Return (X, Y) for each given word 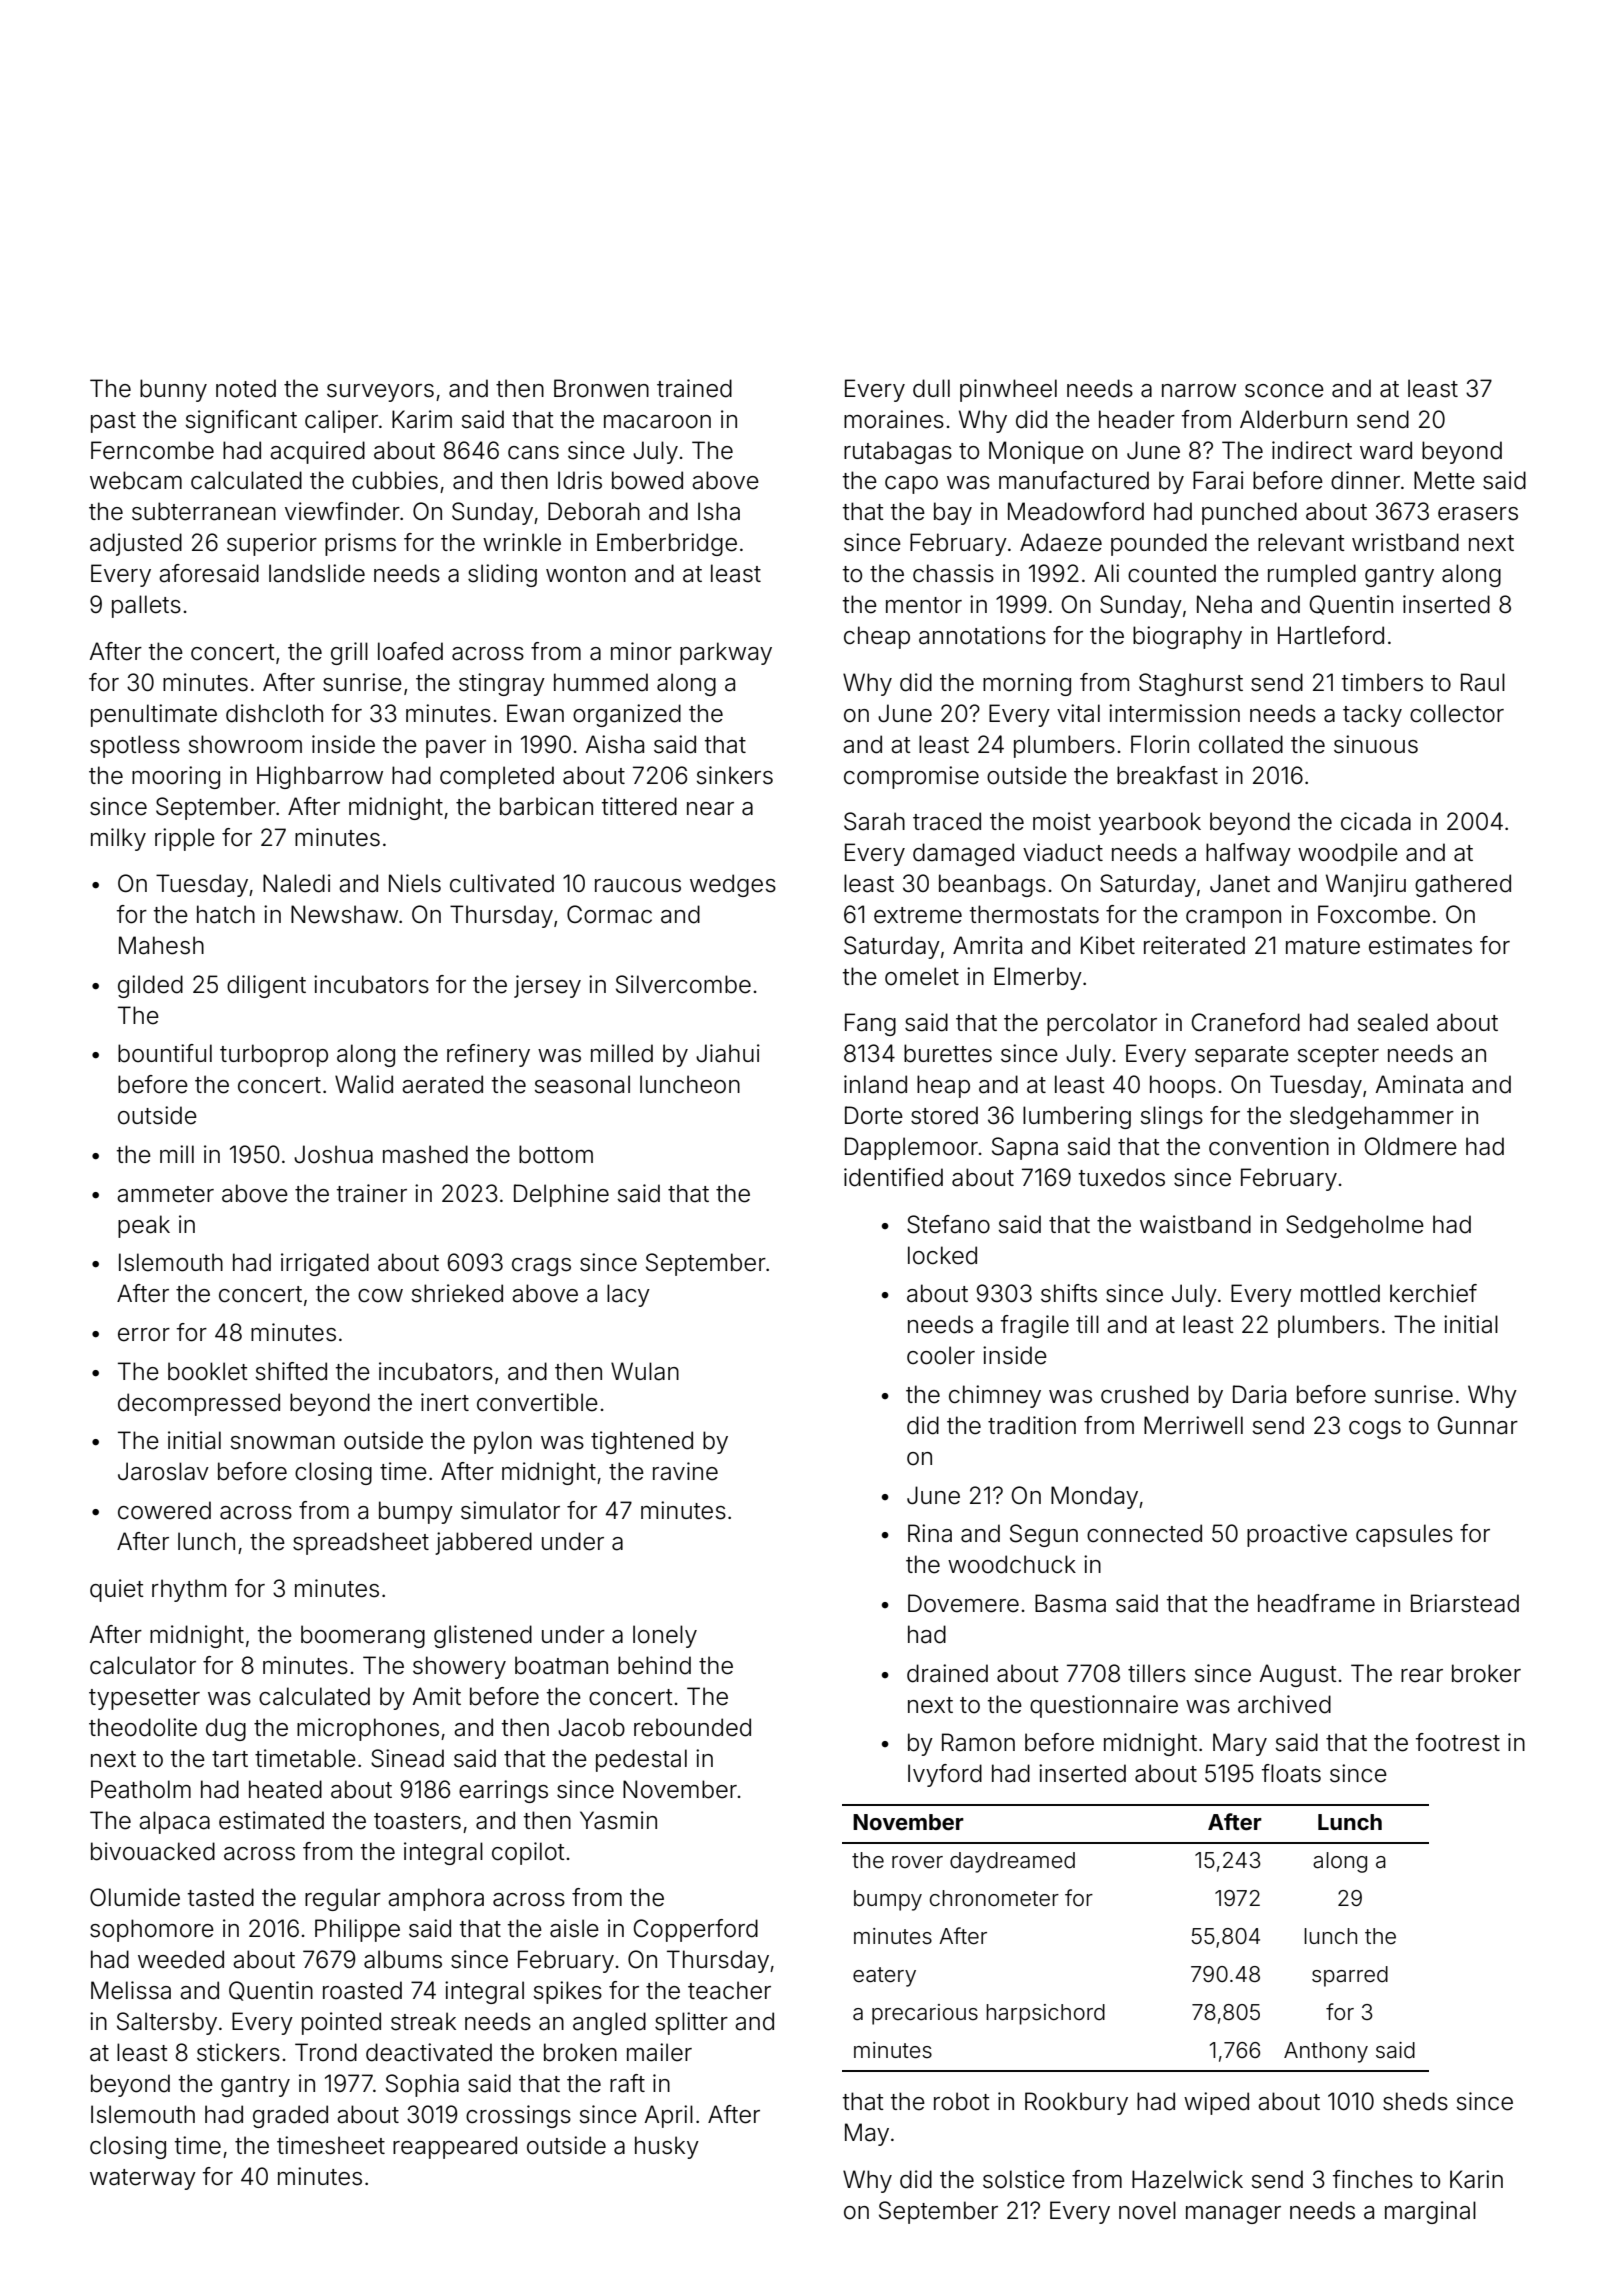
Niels (415, 883)
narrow (1199, 391)
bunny (173, 390)
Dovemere (963, 1603)
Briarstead (1465, 1603)
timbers (1382, 682)
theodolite (143, 1727)
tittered (639, 806)
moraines (894, 419)
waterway (143, 2179)
